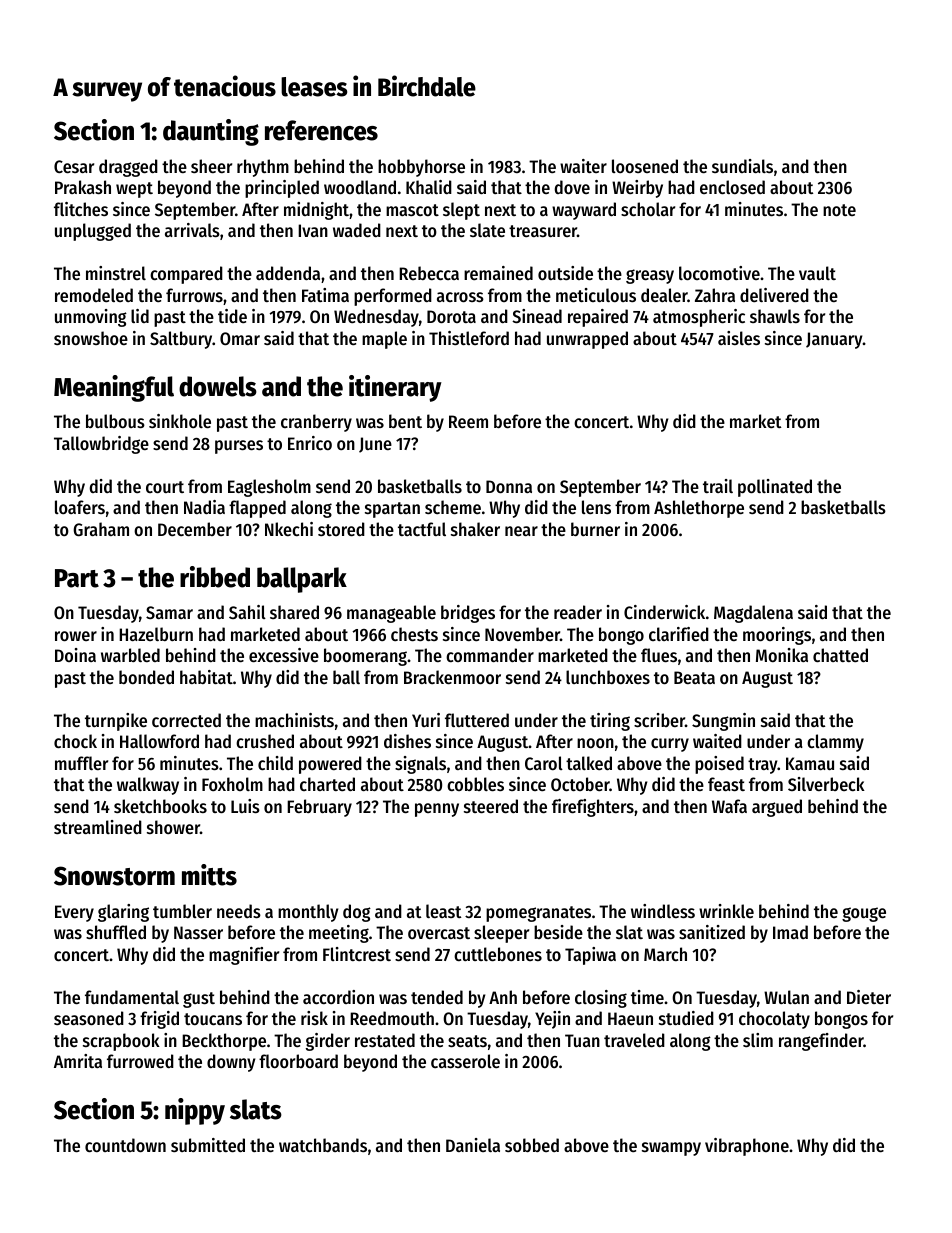 This screenshot has height=1233, width=952. What do you see at coordinates (211, 132) in the screenshot?
I see `daunting` at bounding box center [211, 132].
